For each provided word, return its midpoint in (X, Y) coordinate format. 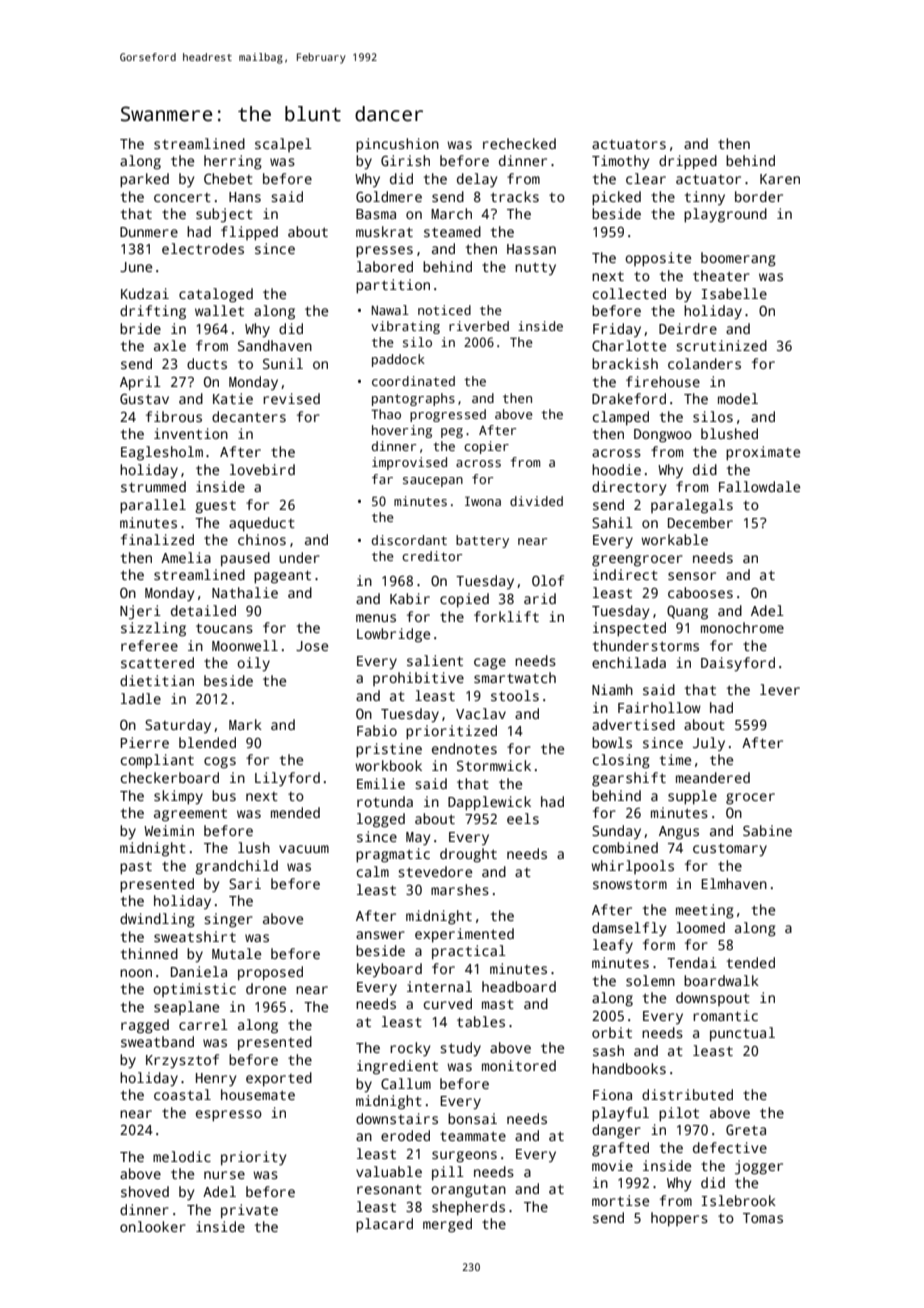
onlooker (153, 1226)
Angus (679, 833)
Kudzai (145, 293)
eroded (405, 1135)
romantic (725, 1015)
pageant (282, 577)
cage (490, 664)
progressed (448, 415)
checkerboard (170, 777)
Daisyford (738, 664)
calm (373, 871)
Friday (617, 330)
